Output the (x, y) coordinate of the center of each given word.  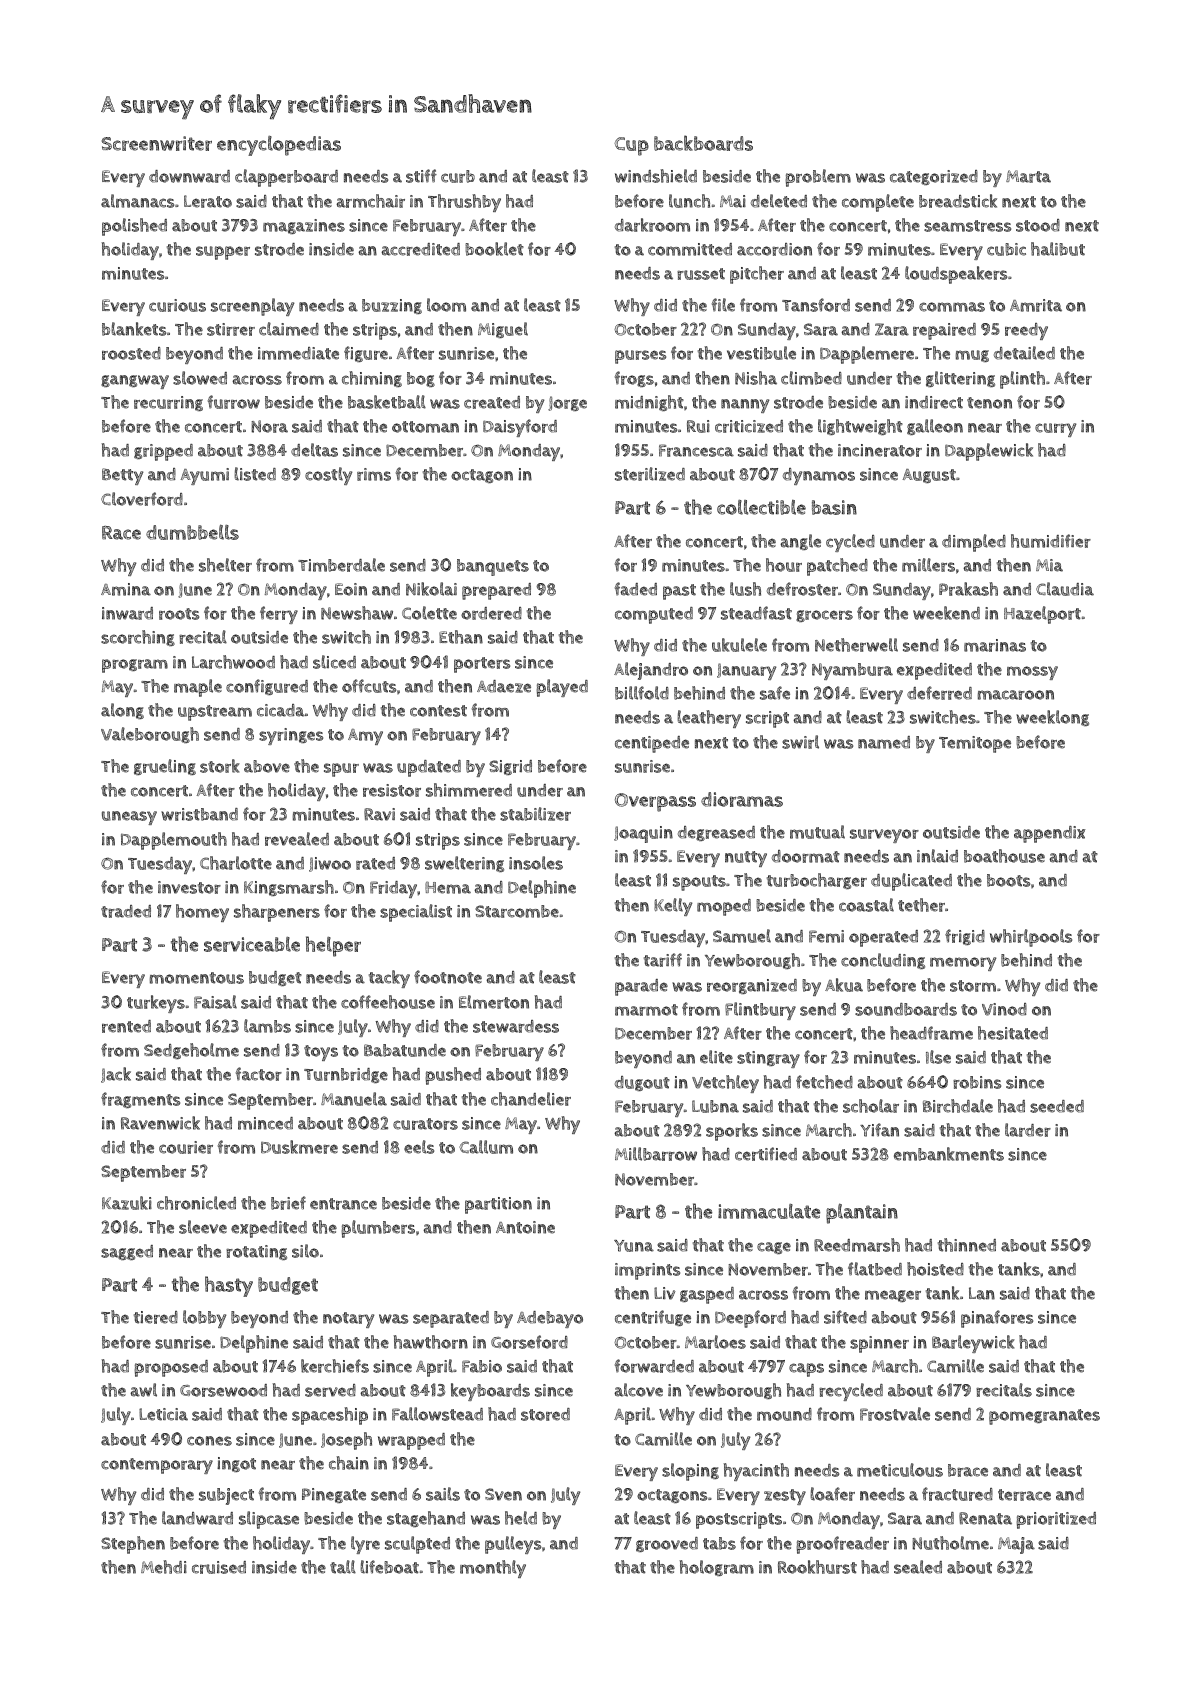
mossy (1032, 673)
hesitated (1013, 1033)
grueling (165, 767)
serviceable (252, 944)
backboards (703, 143)
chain (349, 1463)
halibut (1058, 249)
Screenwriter (157, 143)
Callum (486, 1147)
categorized (934, 177)
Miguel (503, 330)
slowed (200, 378)
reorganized (752, 986)
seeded (1057, 1106)
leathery (709, 719)
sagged (127, 1252)
